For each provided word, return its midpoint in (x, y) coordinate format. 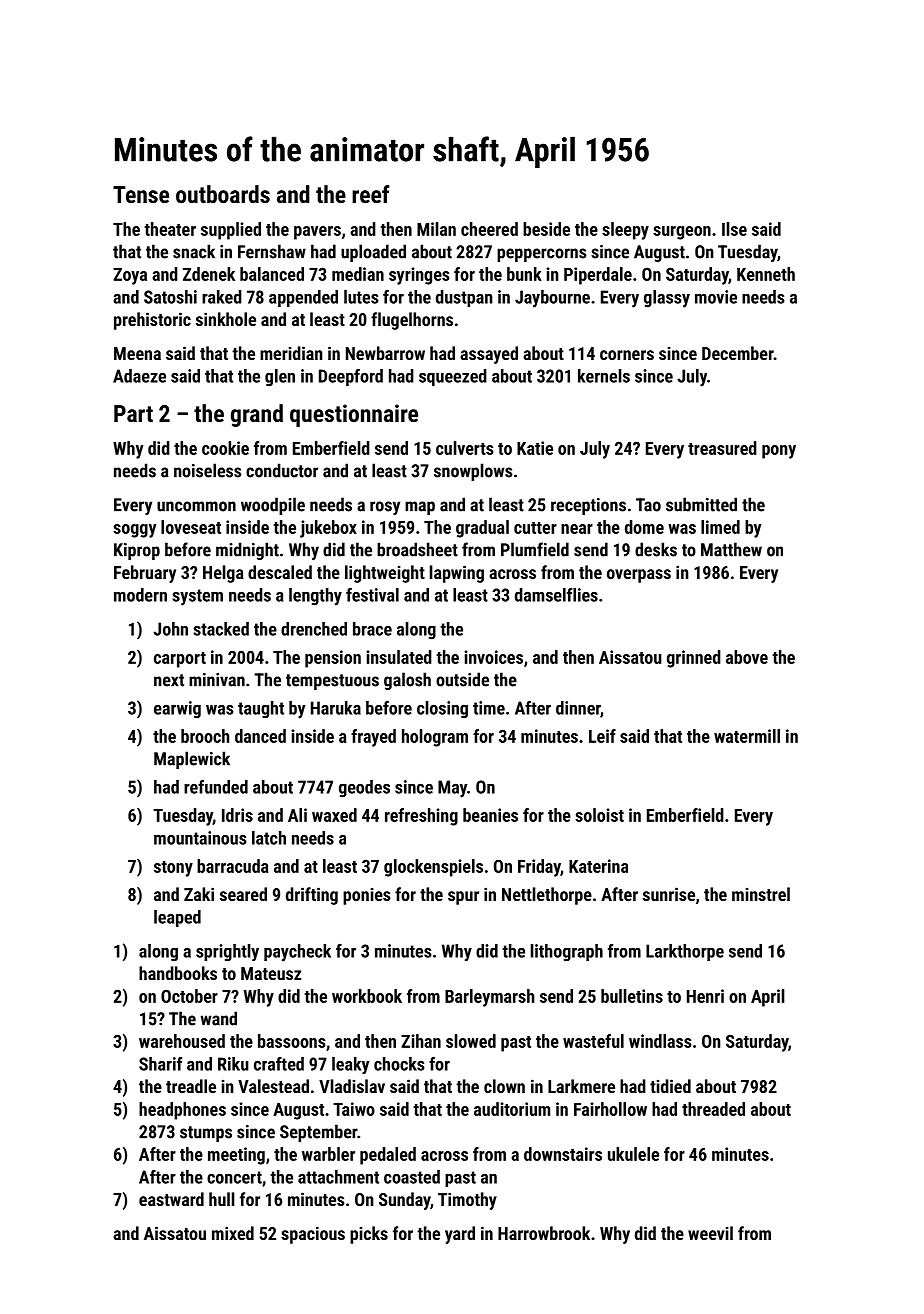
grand (257, 415)
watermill (747, 736)
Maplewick (192, 760)
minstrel (761, 894)
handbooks (178, 973)
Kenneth (766, 274)
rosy (385, 508)
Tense (141, 194)
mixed (233, 1233)
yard (460, 1235)
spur (463, 898)
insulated (399, 657)
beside (546, 229)
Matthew (731, 549)
